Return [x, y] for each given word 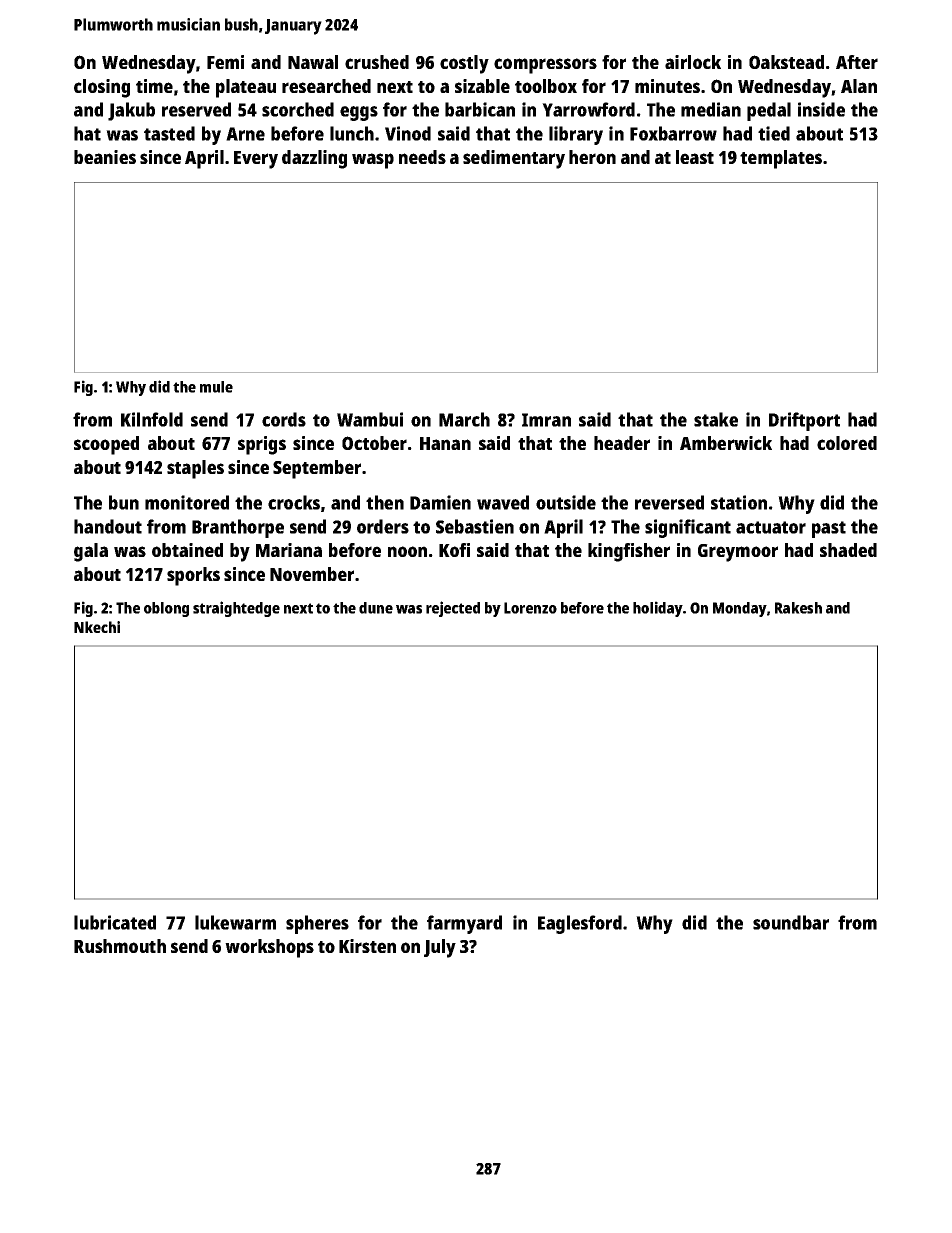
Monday [740, 609]
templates [781, 159]
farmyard [464, 924]
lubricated [115, 922]
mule [216, 387]
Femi [225, 62]
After [857, 62]
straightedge [236, 609]
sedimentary [514, 159]
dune [376, 608]
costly [464, 64]
